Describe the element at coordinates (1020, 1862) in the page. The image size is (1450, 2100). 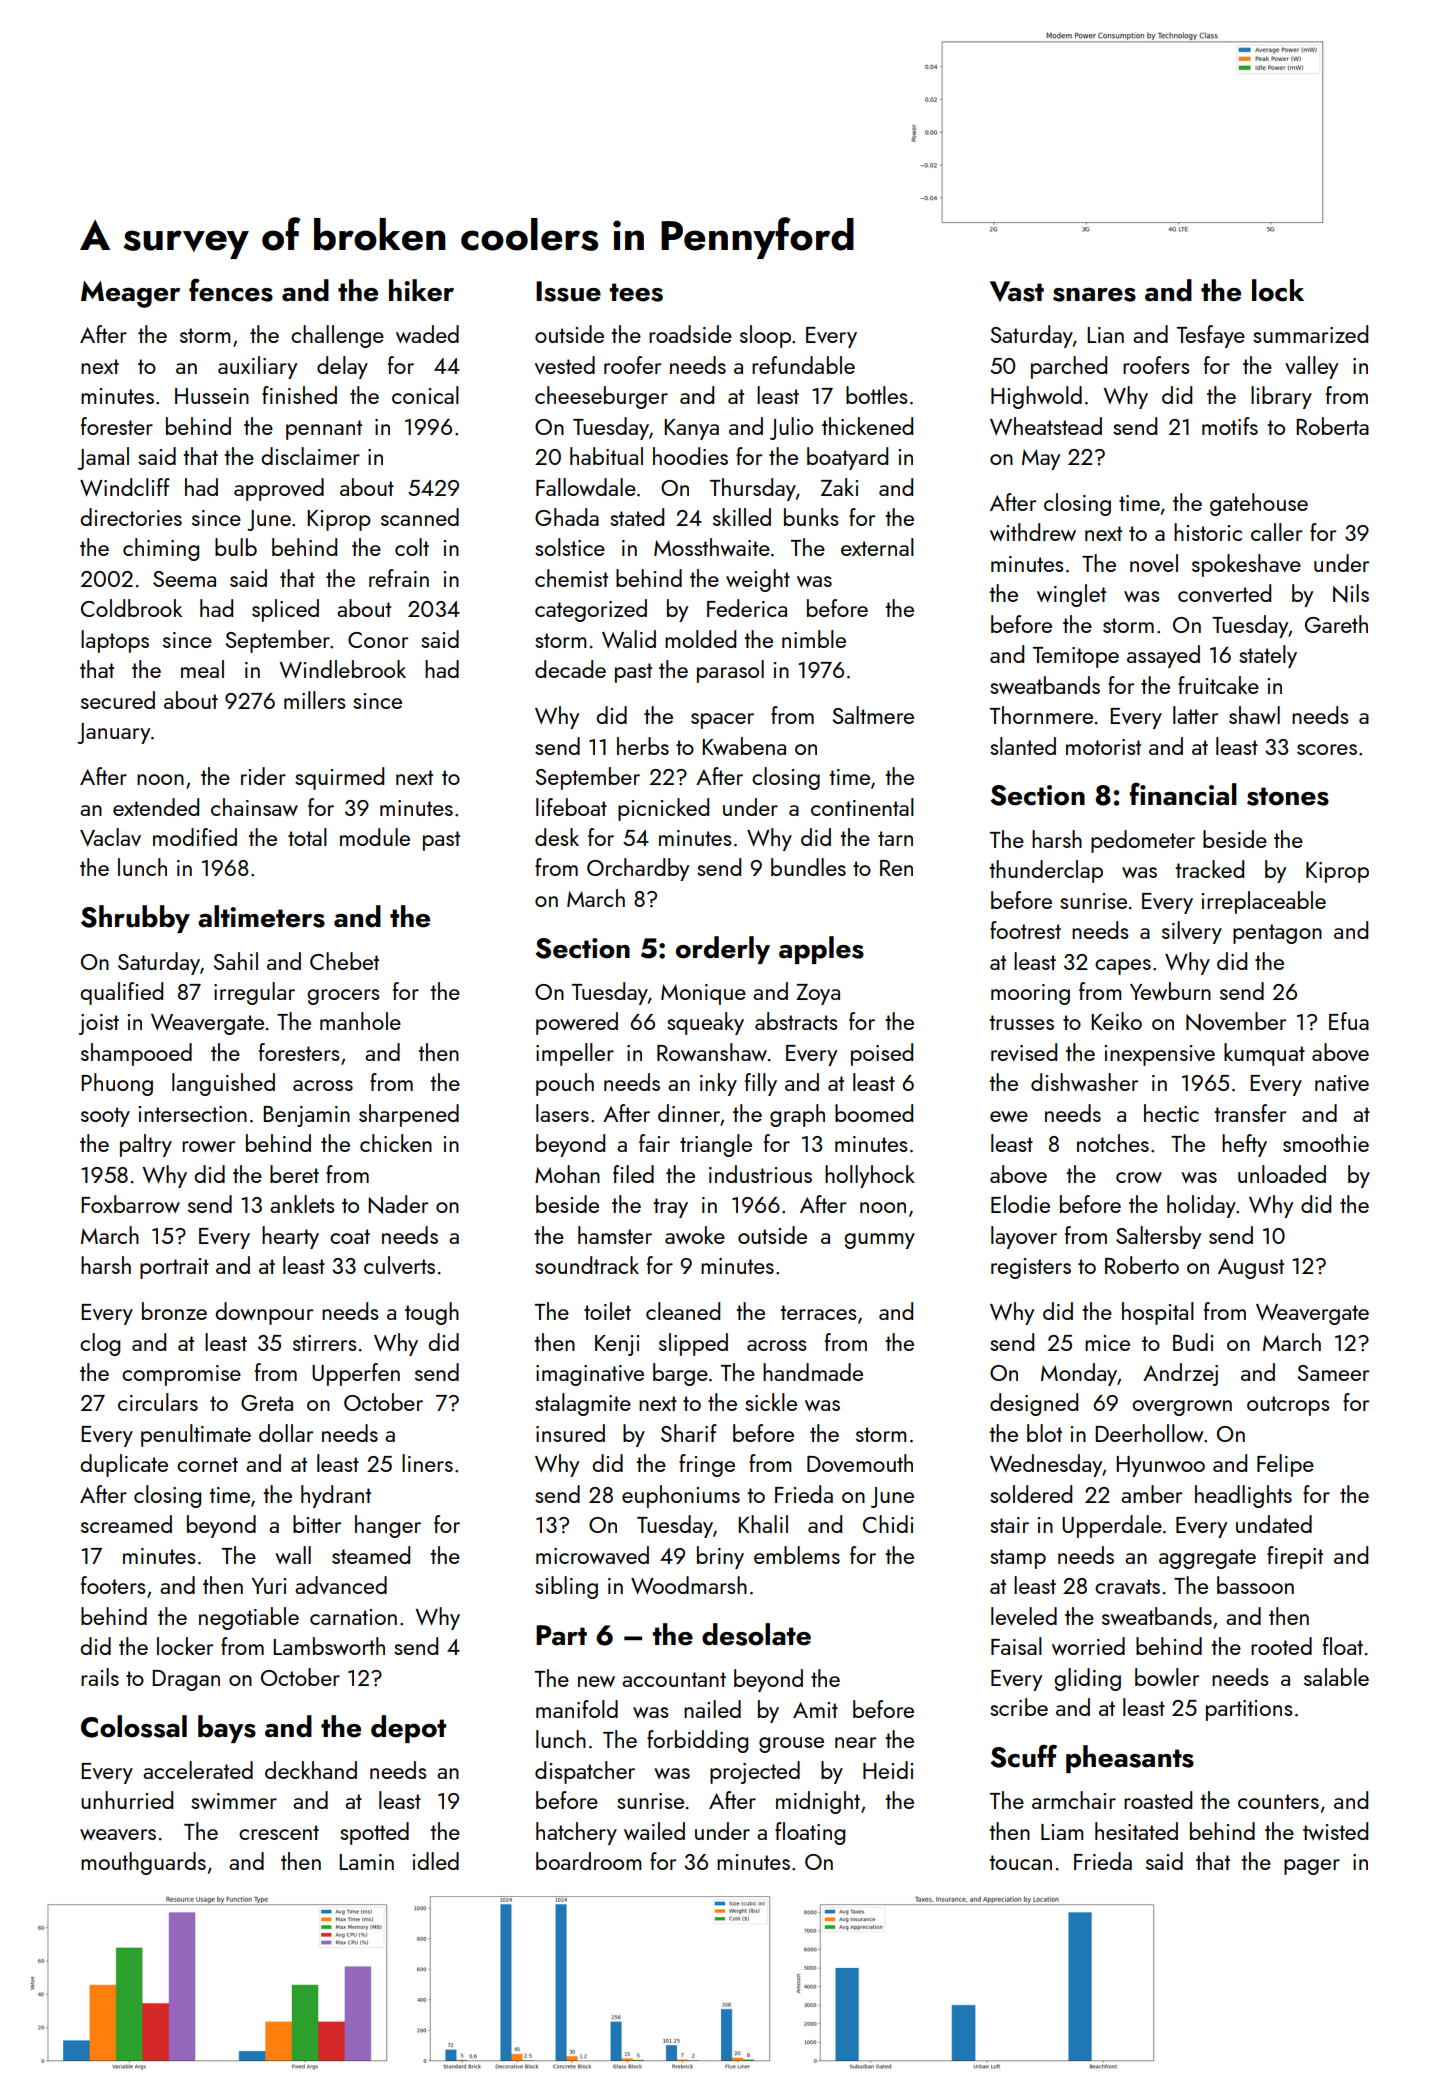
I see `toucan` at that location.
